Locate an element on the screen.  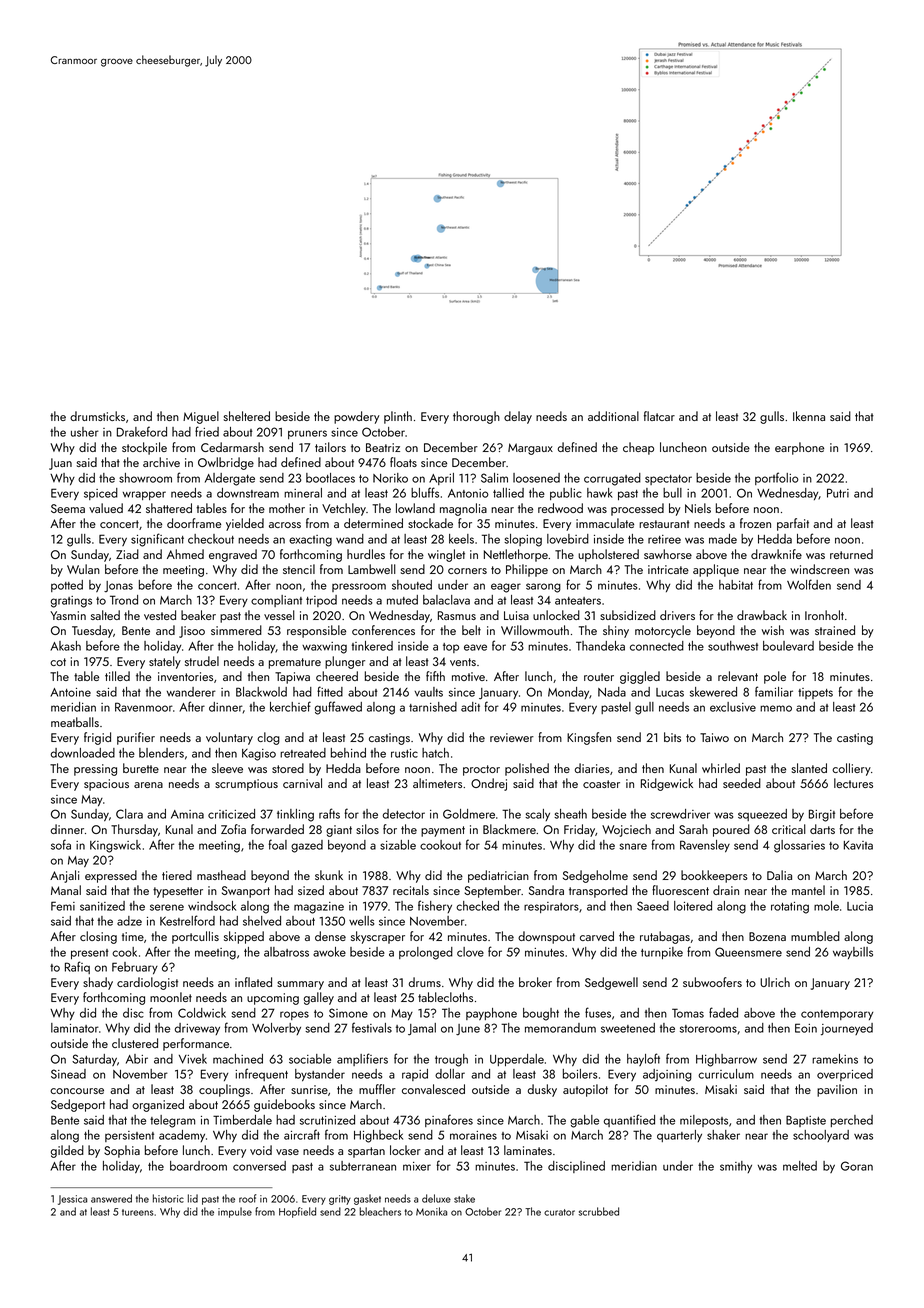
keels is located at coordinates (461, 539).
